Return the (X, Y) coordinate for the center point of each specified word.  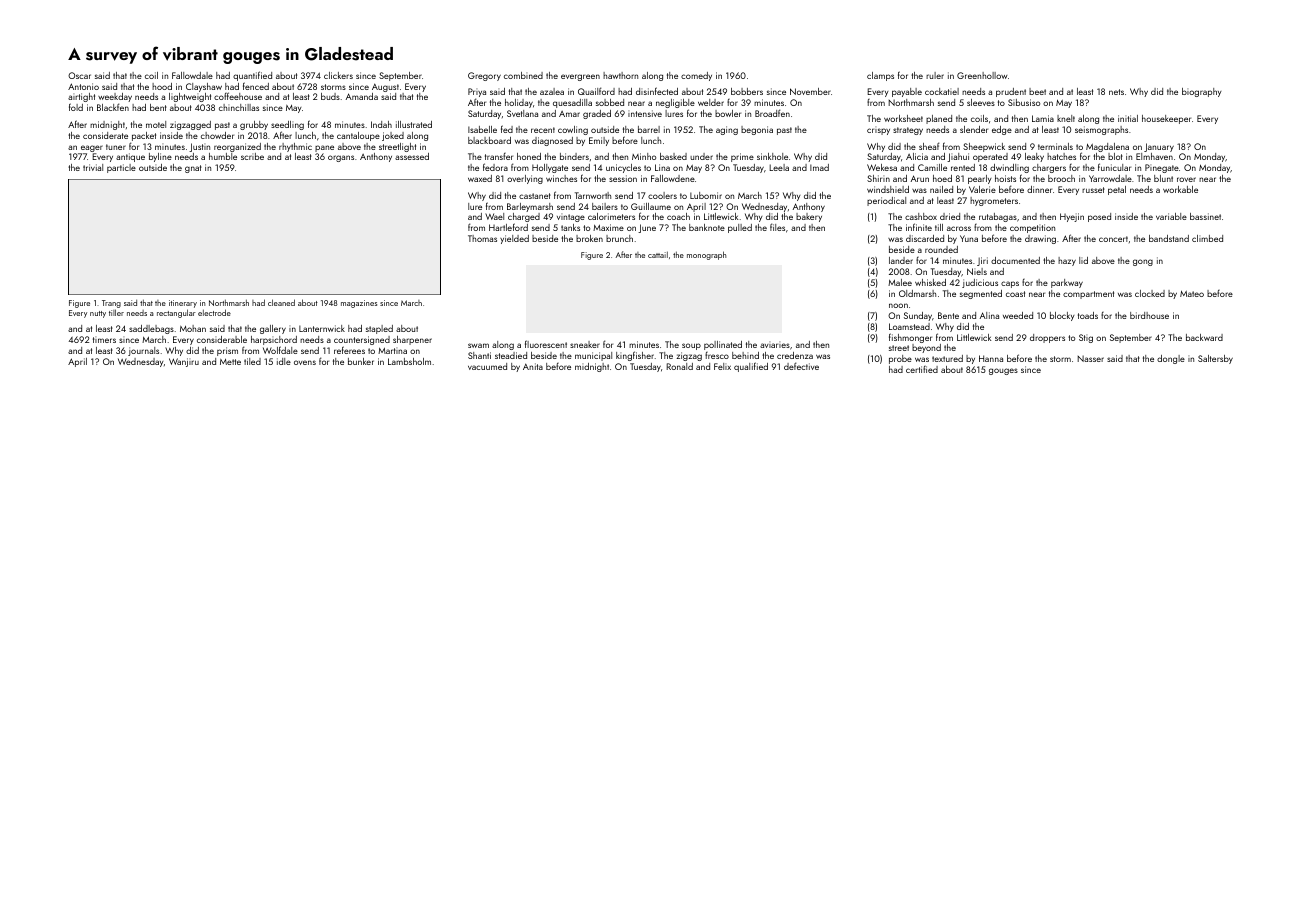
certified (922, 369)
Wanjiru (184, 362)
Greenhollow (982, 75)
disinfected (657, 91)
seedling (287, 125)
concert (1113, 239)
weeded (1018, 315)
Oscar (79, 75)
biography (1202, 92)
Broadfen (772, 113)
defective (801, 366)
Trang (111, 304)
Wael (494, 216)
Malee (900, 282)
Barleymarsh (530, 207)
